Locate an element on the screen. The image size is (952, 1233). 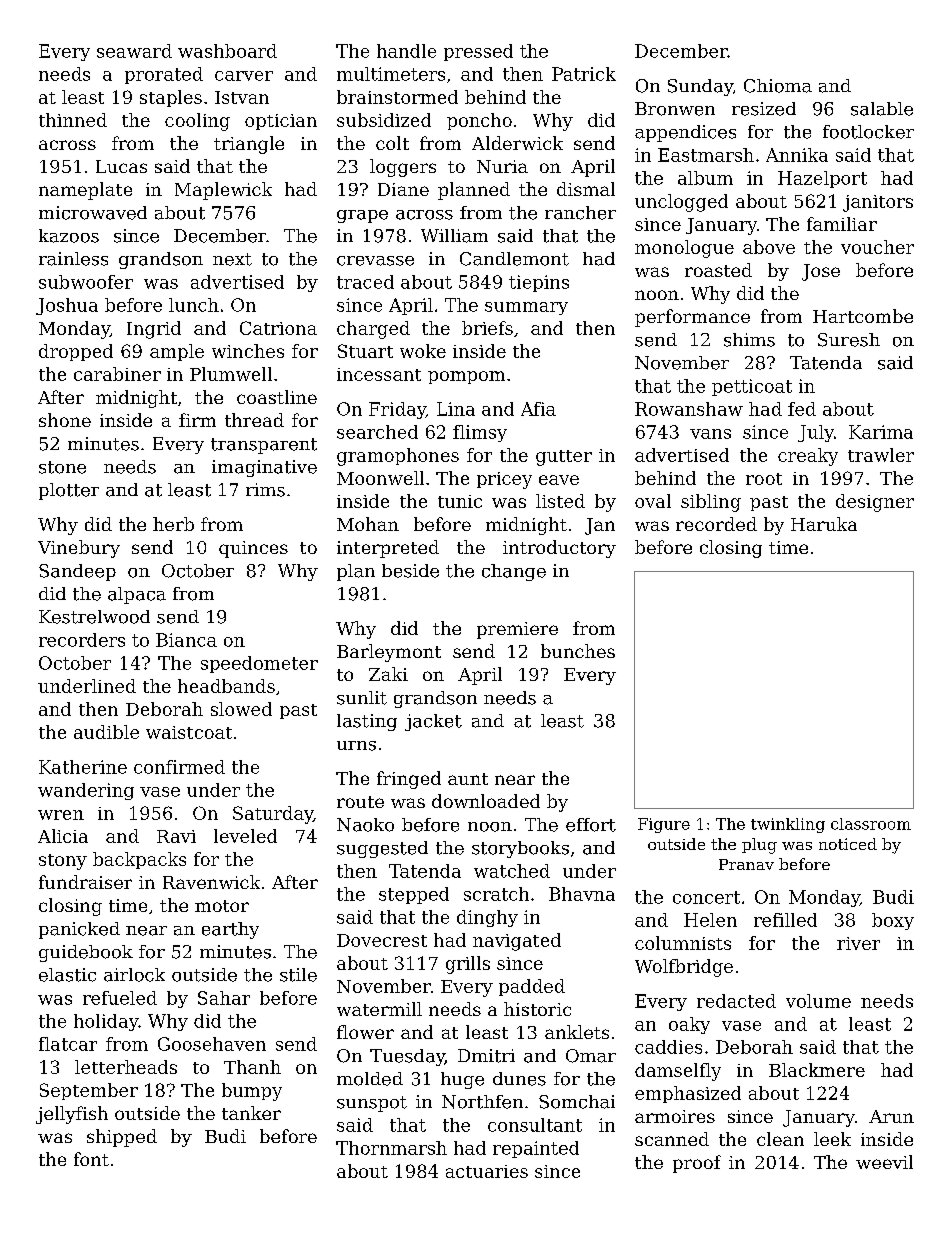
proof is located at coordinates (697, 1164).
